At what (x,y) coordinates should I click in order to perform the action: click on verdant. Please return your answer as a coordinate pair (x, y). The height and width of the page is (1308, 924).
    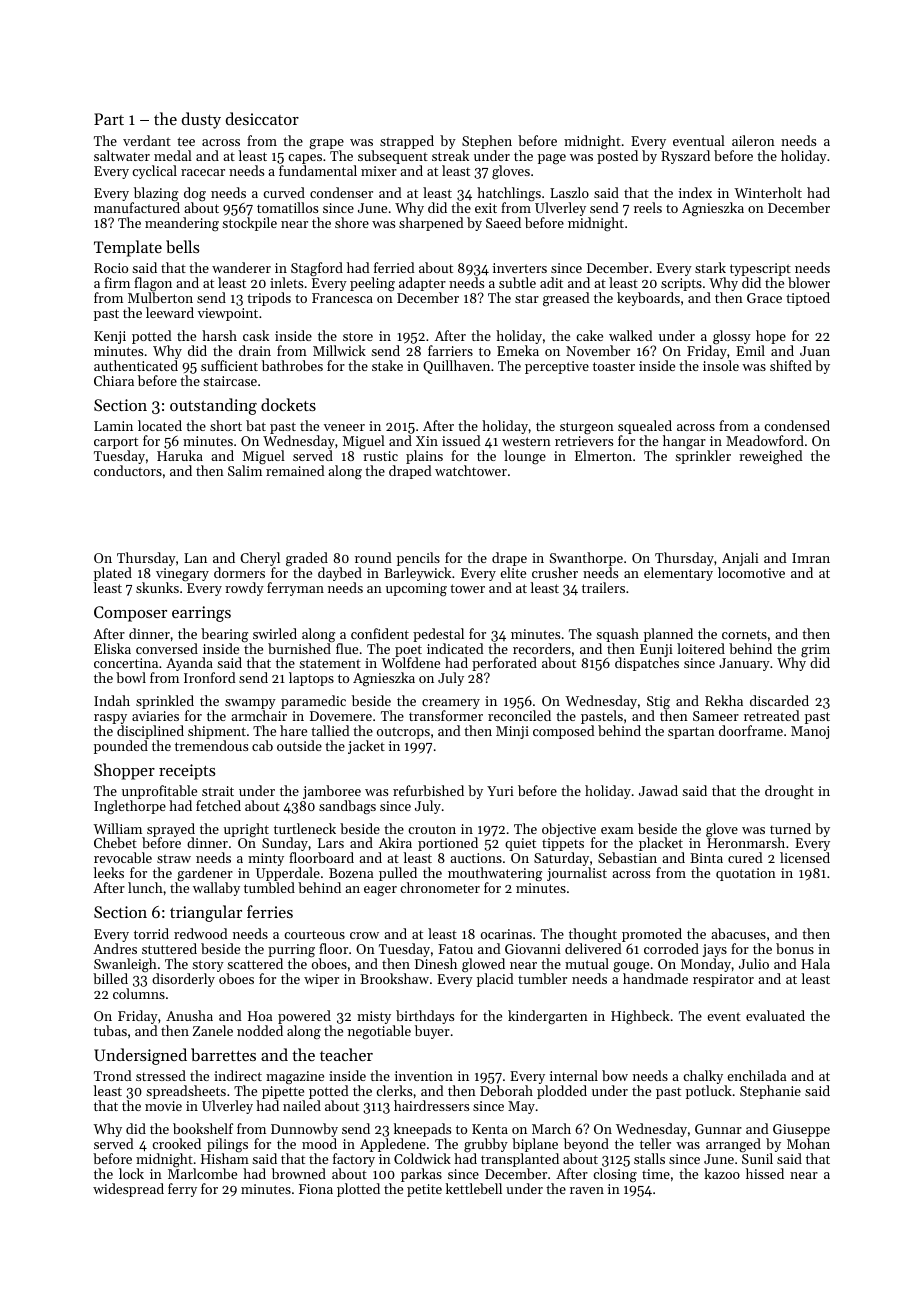
    Looking at the image, I should click on (147, 140).
